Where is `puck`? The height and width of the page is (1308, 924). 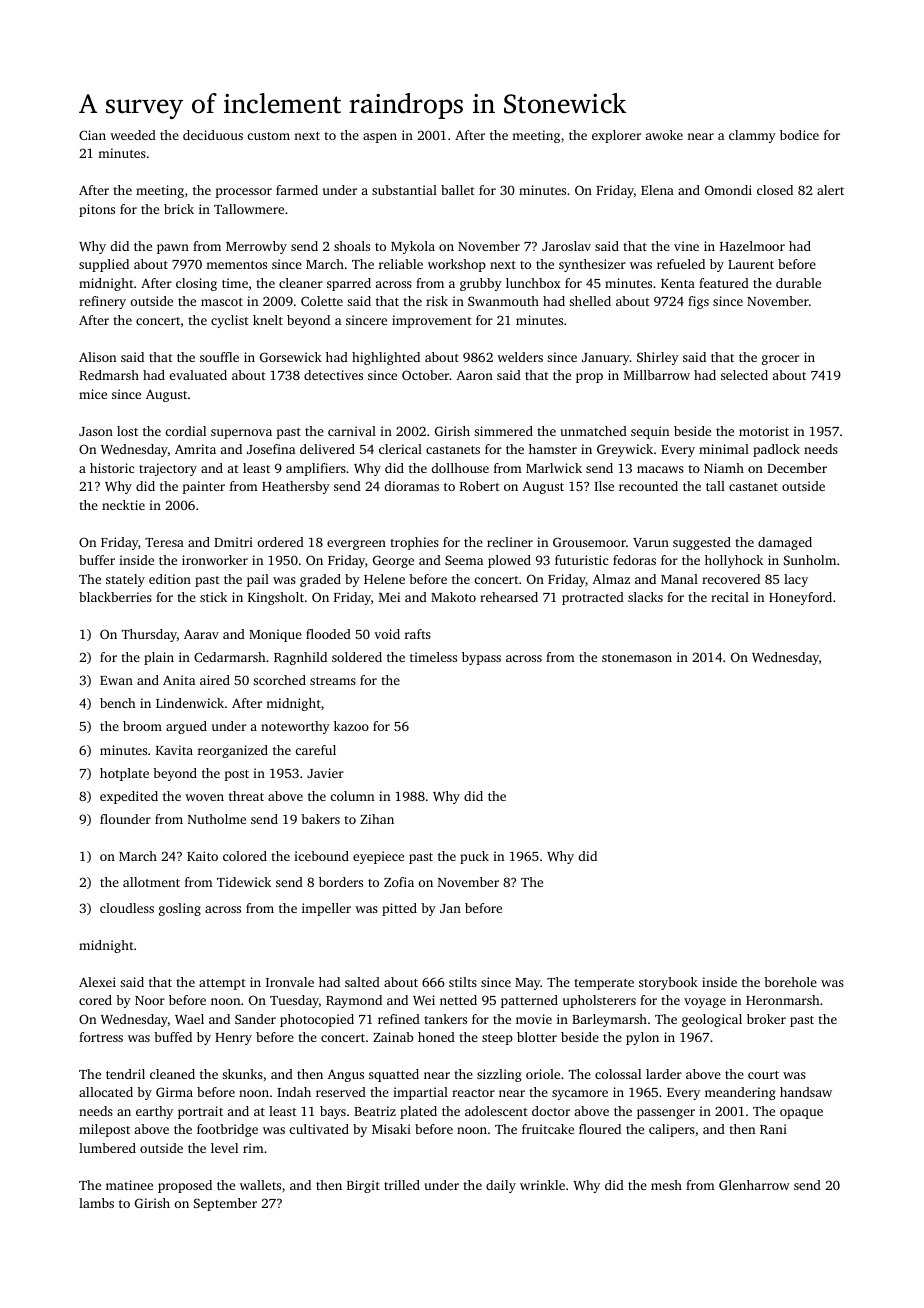
puck is located at coordinates (474, 857).
